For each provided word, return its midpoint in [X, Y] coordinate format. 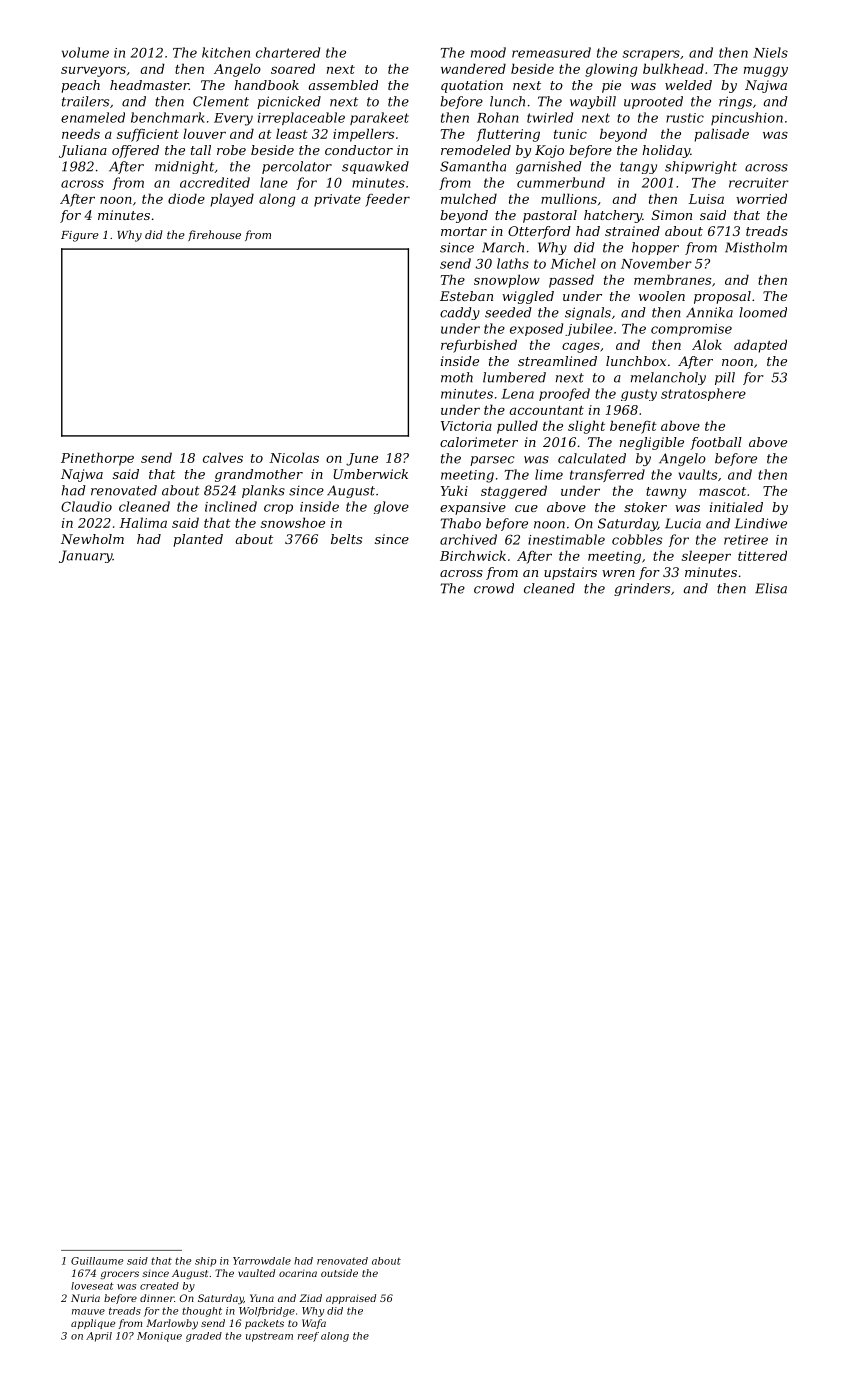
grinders [642, 589]
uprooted [653, 102]
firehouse [214, 235]
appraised [351, 1299]
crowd [494, 588]
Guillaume [97, 1261]
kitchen [226, 52]
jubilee [589, 329]
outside [339, 1273]
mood [488, 52]
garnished [549, 167]
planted [198, 540]
